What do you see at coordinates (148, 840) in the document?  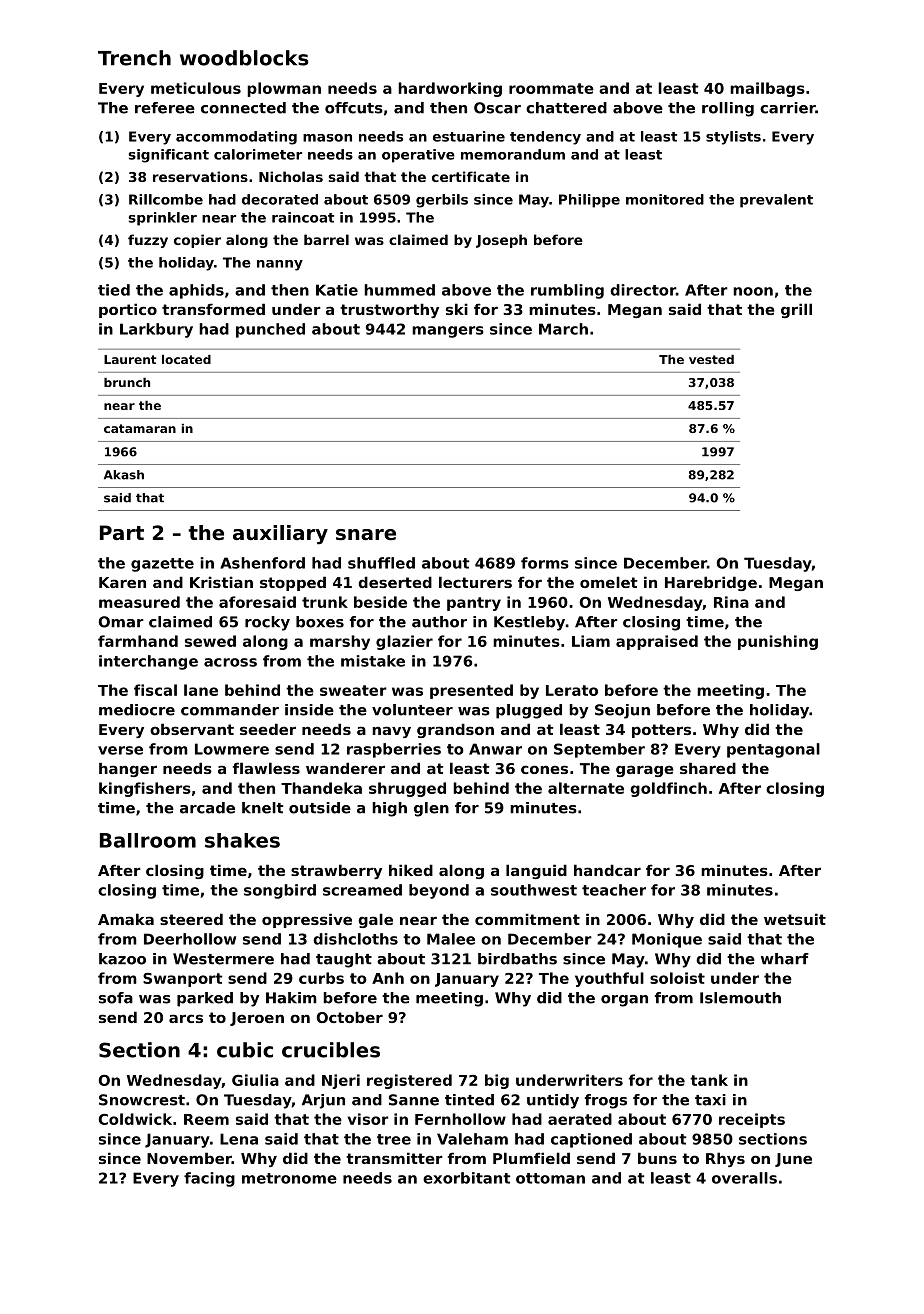 I see `Ballroom` at bounding box center [148, 840].
